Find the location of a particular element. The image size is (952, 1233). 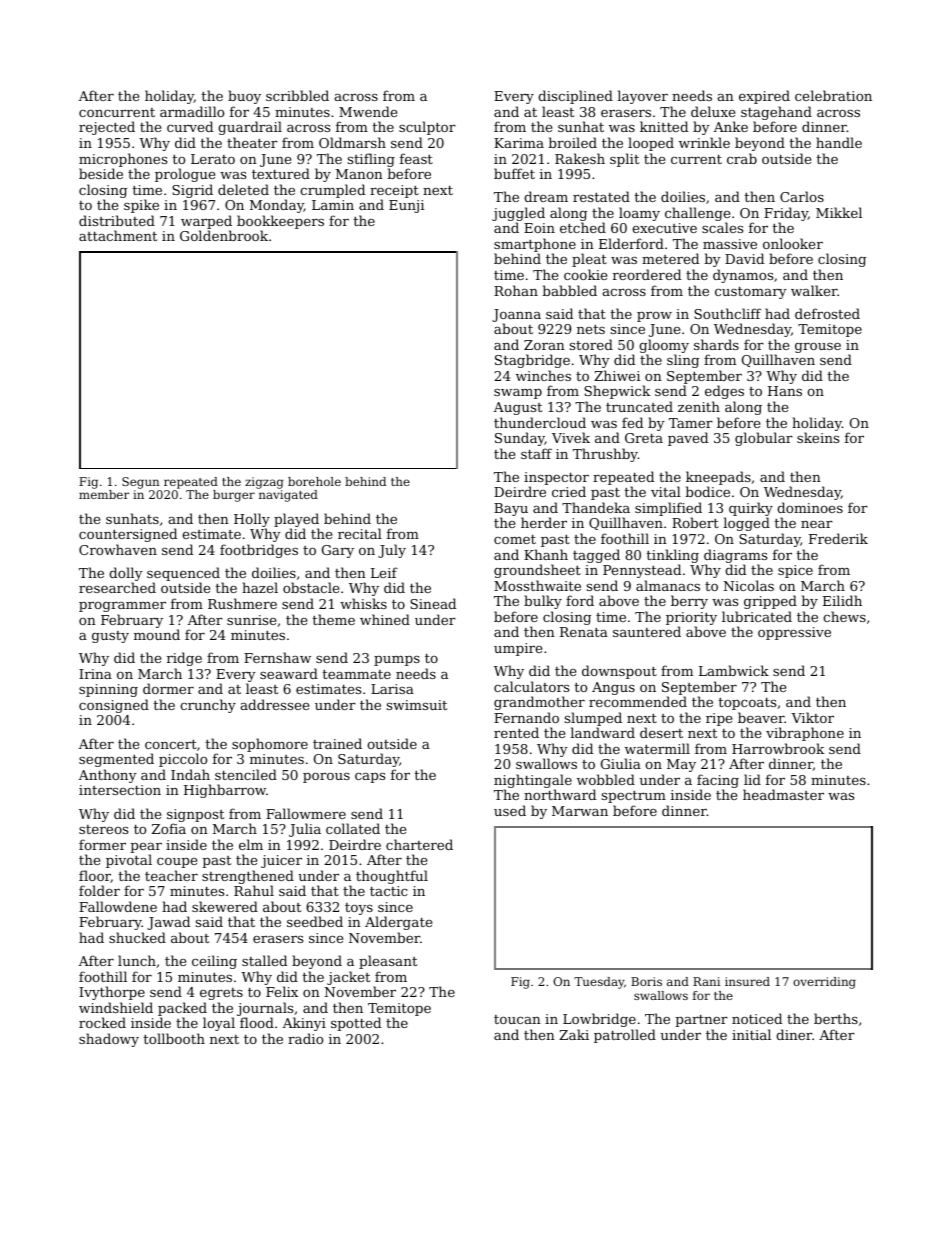

August is located at coordinates (518, 408).
